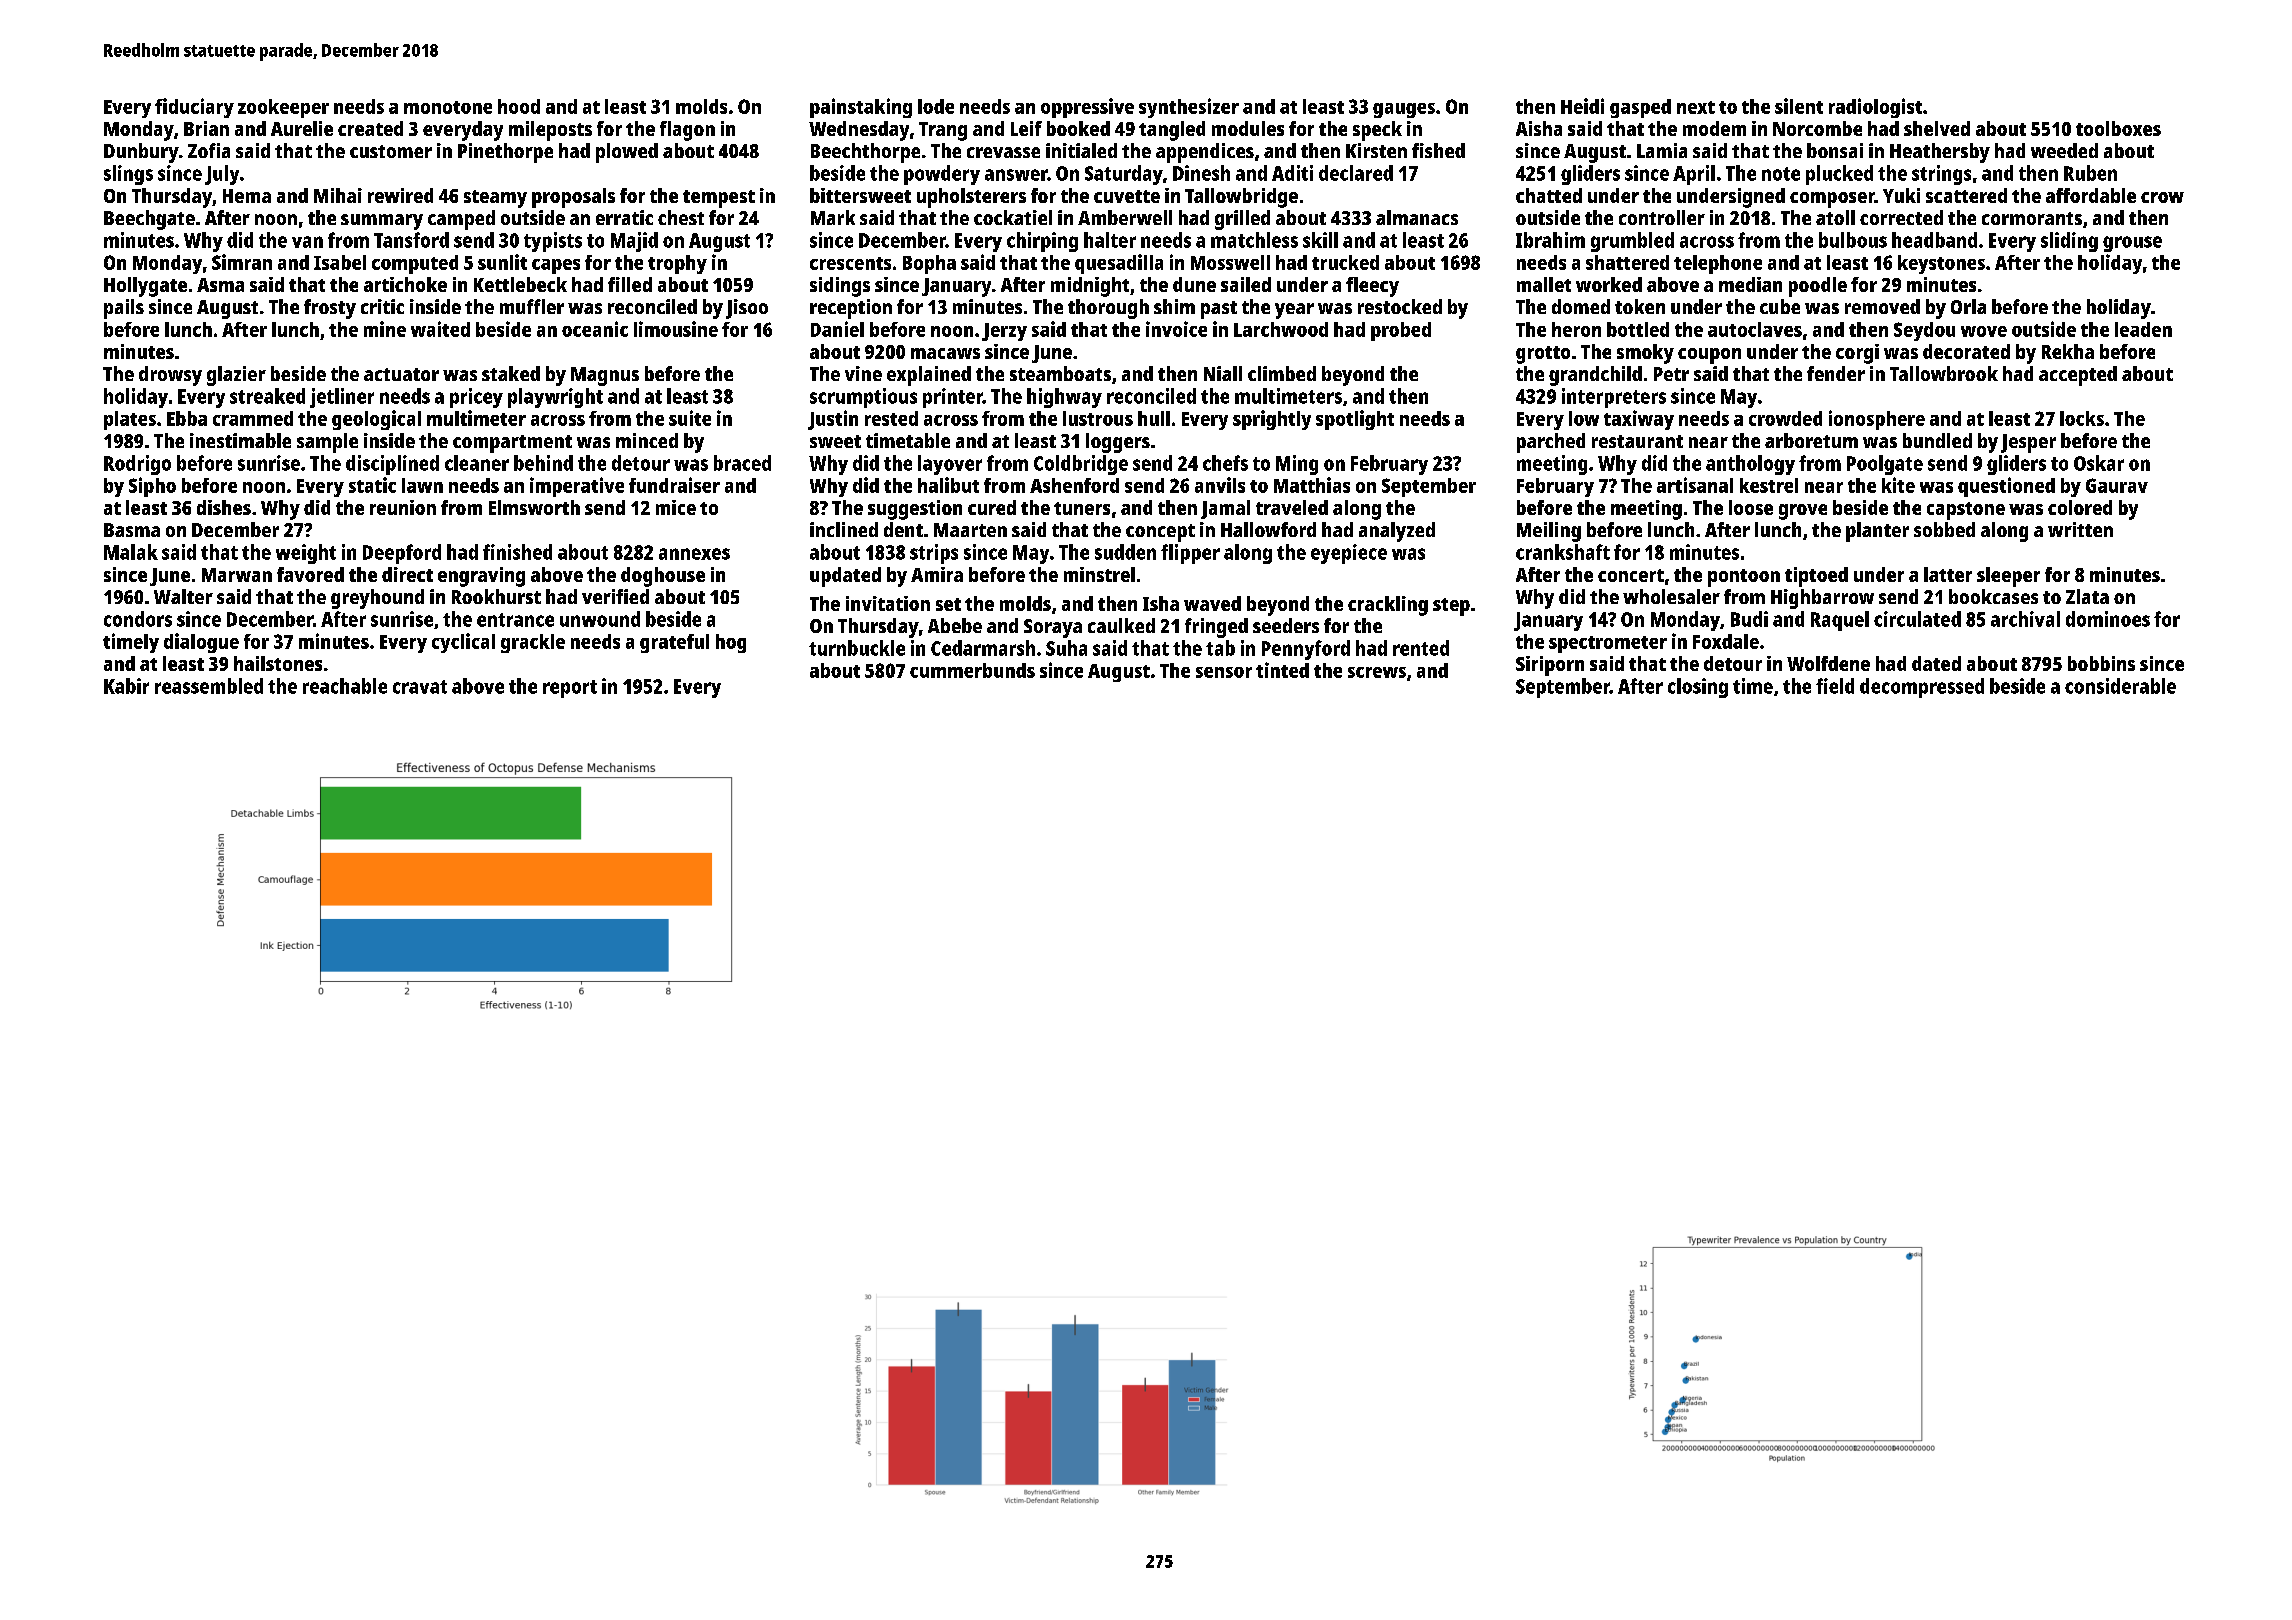 This screenshot has width=2292, height=1620. What do you see at coordinates (253, 418) in the screenshot?
I see `crammed` at bounding box center [253, 418].
